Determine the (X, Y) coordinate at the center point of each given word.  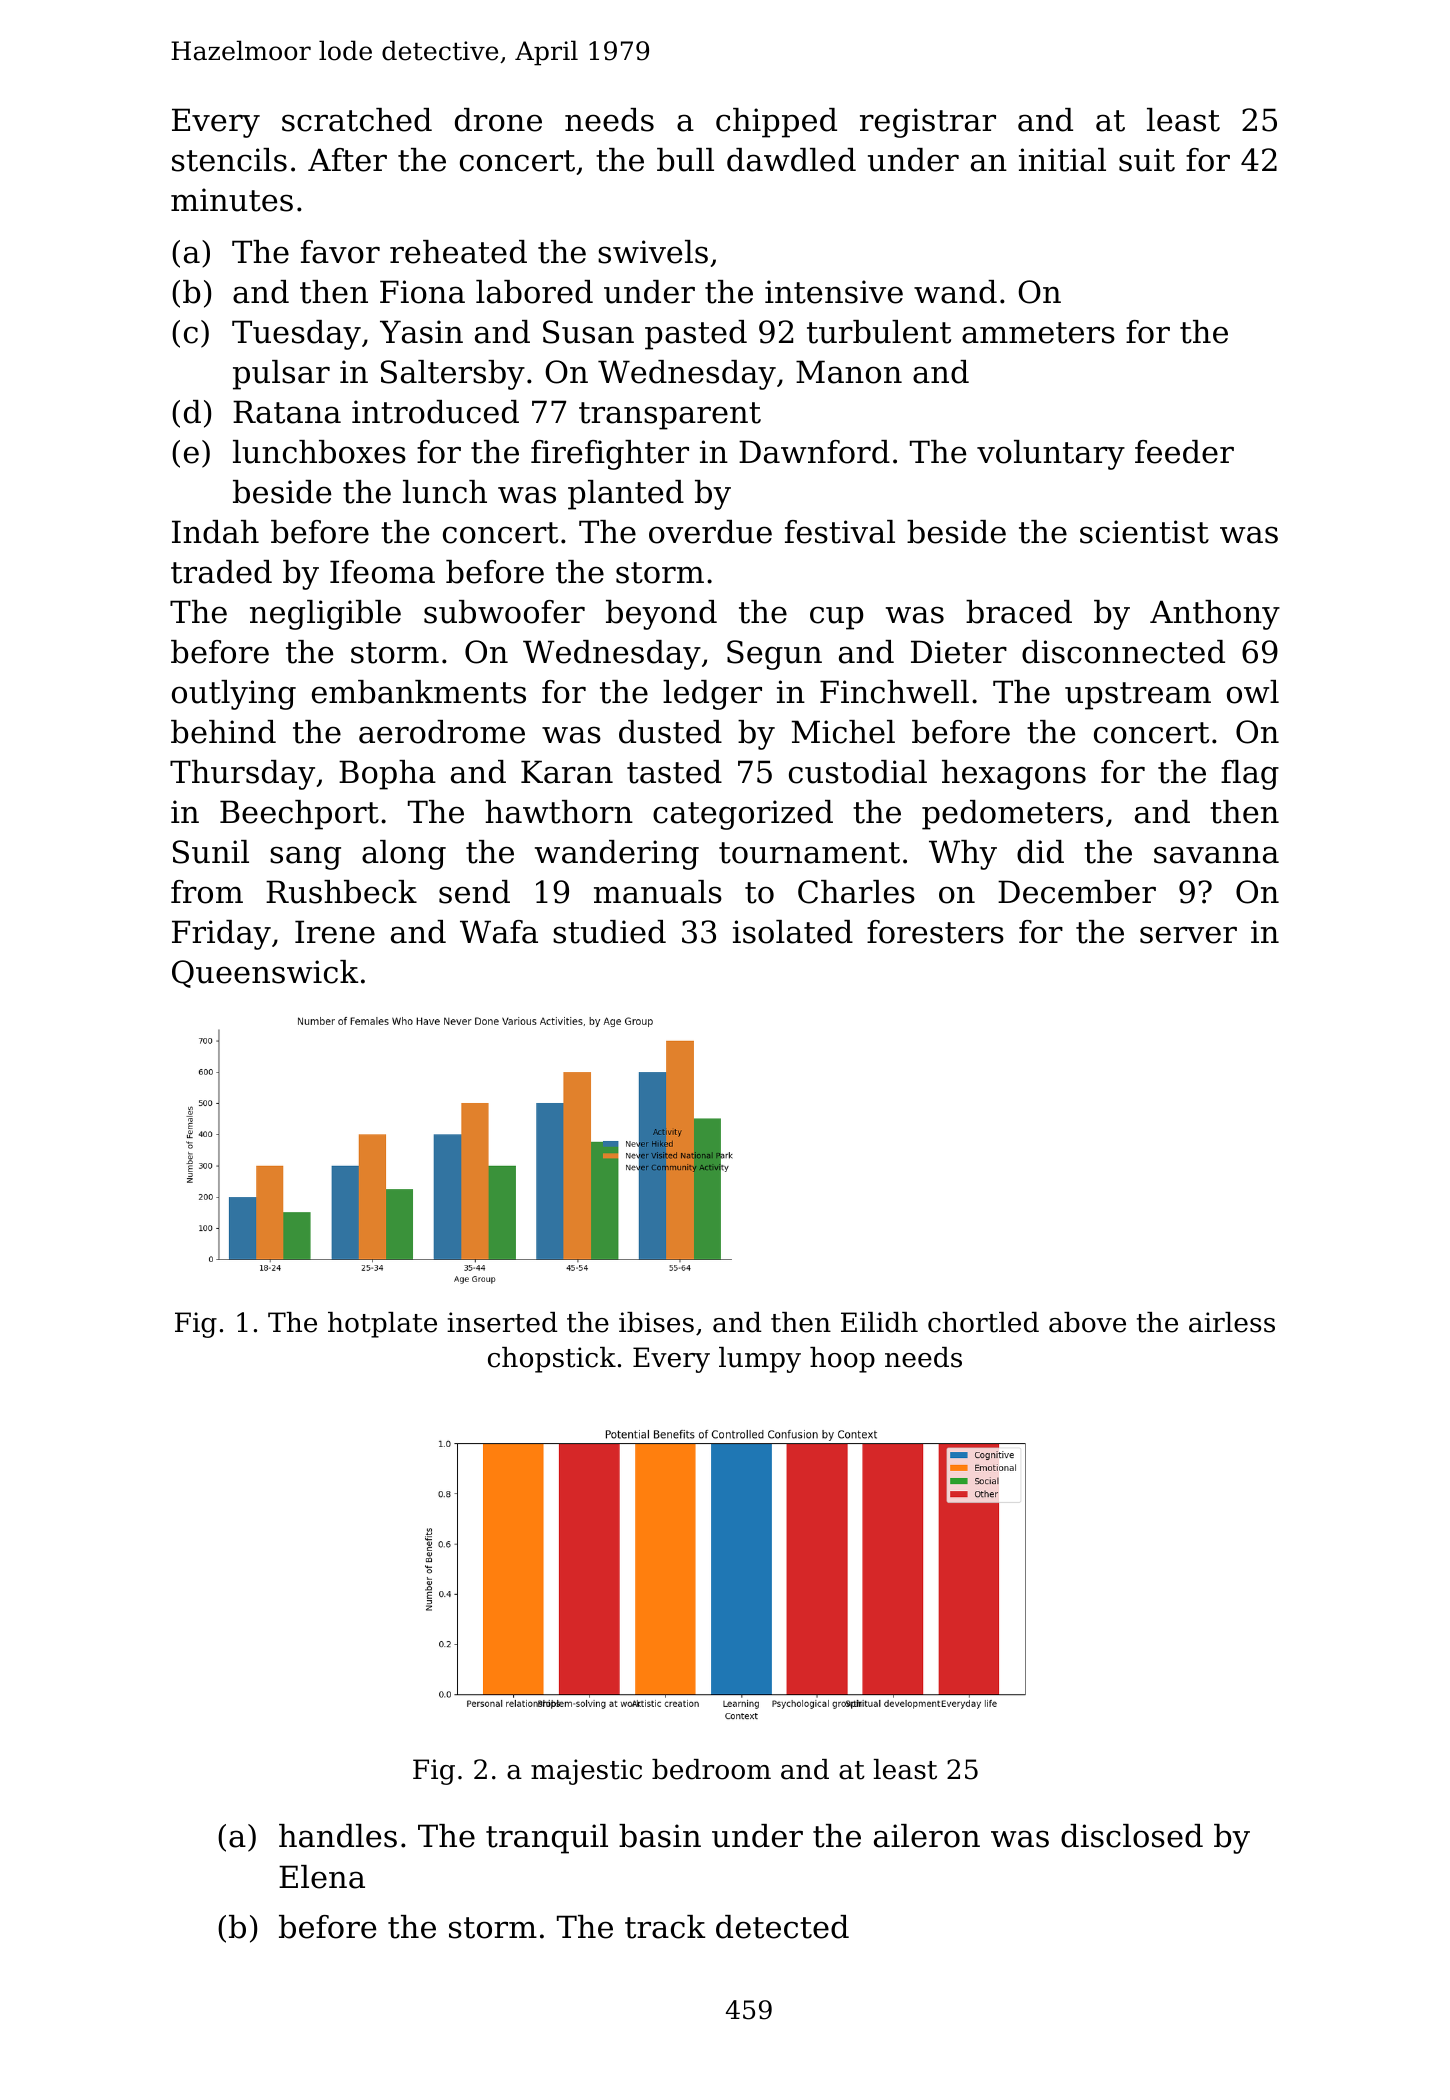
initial (1062, 160)
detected (782, 1927)
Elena (322, 1877)
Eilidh (879, 1322)
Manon (849, 372)
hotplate (382, 1325)
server (1188, 935)
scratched (357, 120)
